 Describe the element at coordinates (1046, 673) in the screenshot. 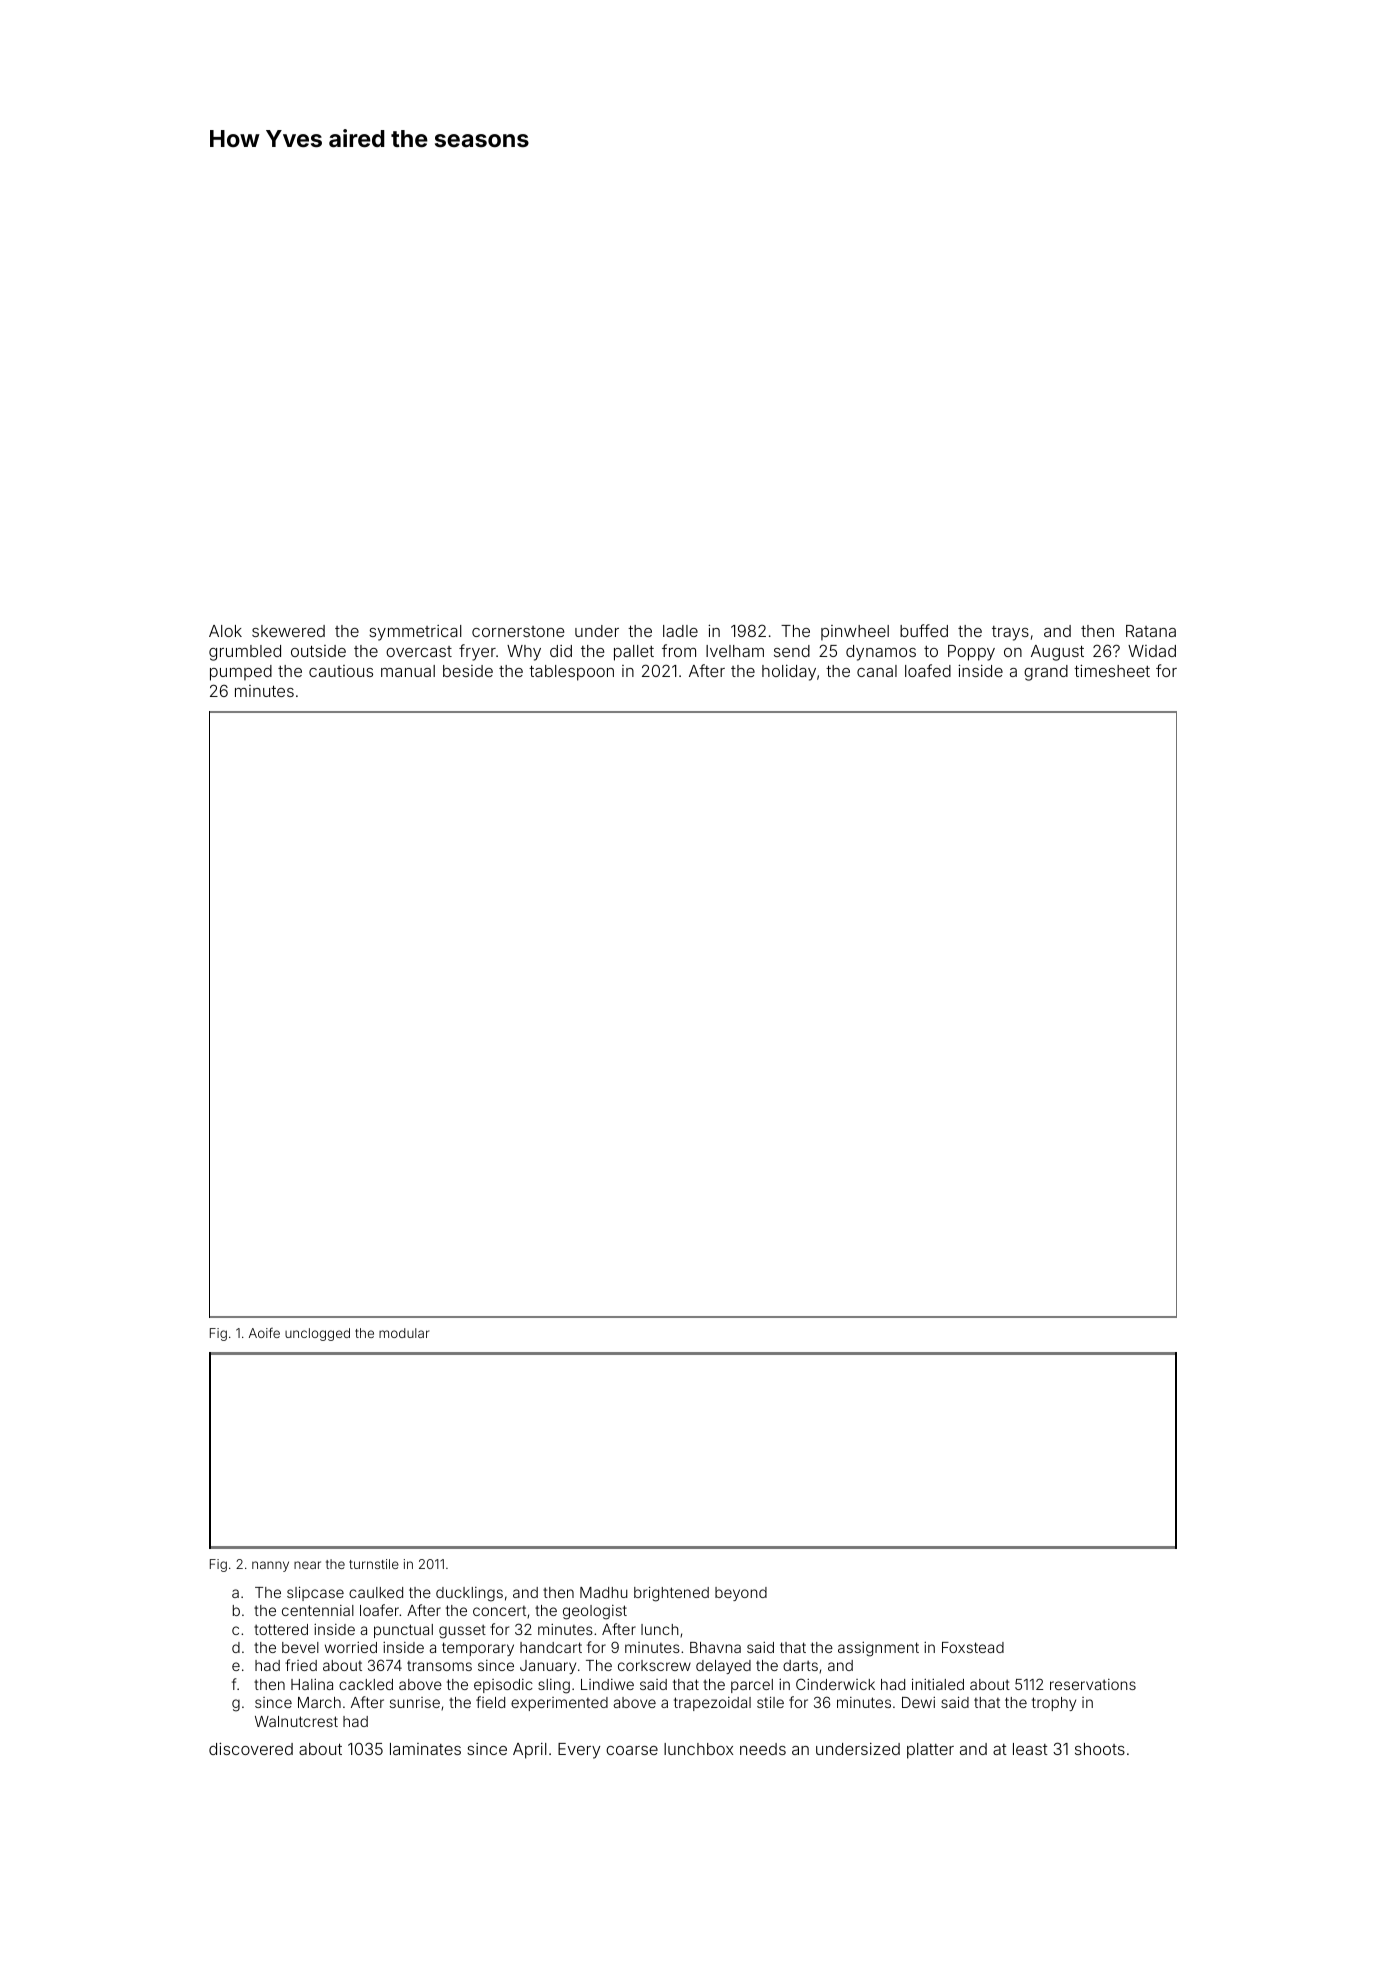

I see `grand` at that location.
